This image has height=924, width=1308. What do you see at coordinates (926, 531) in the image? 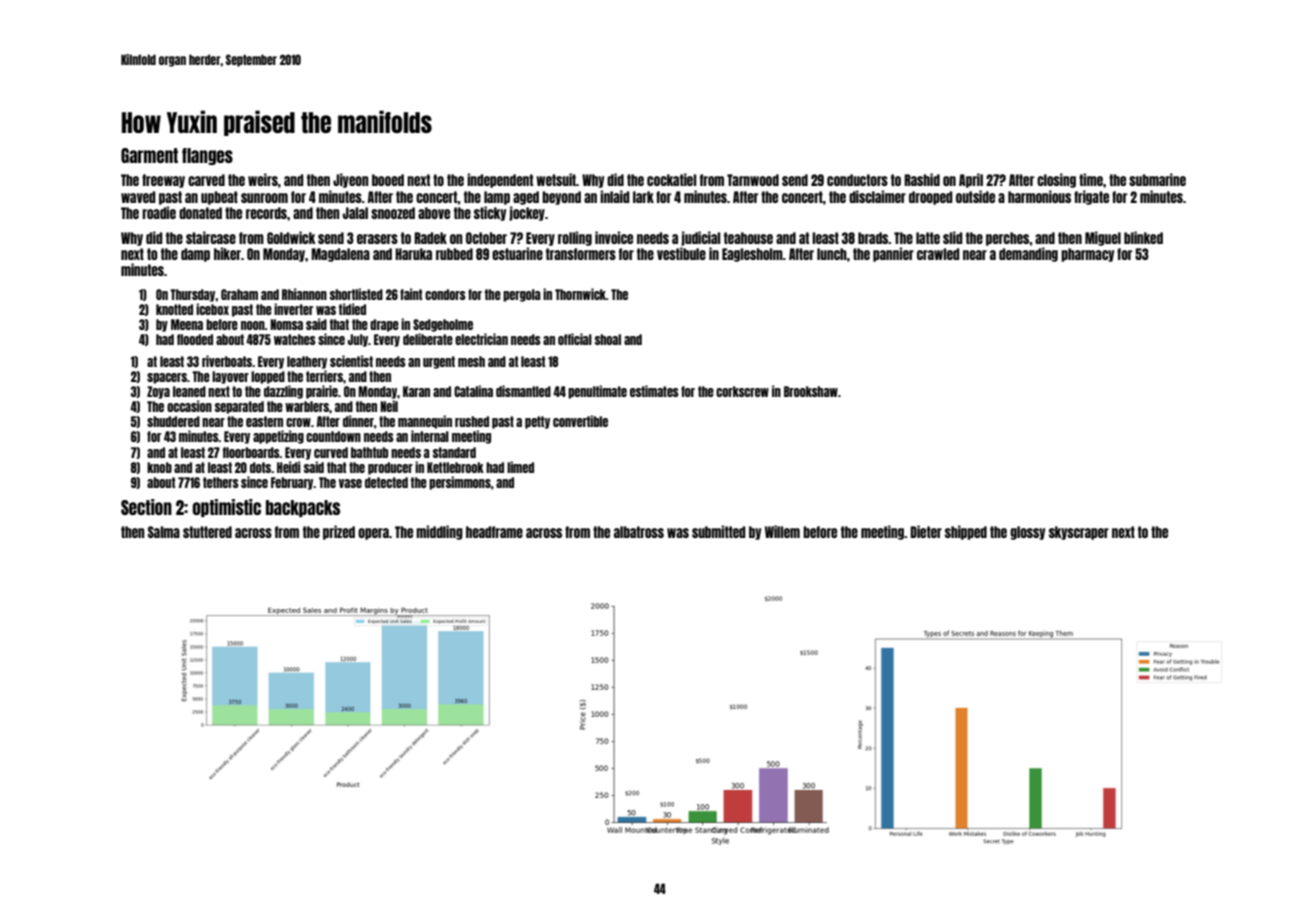
I see `Dieter` at bounding box center [926, 531].
